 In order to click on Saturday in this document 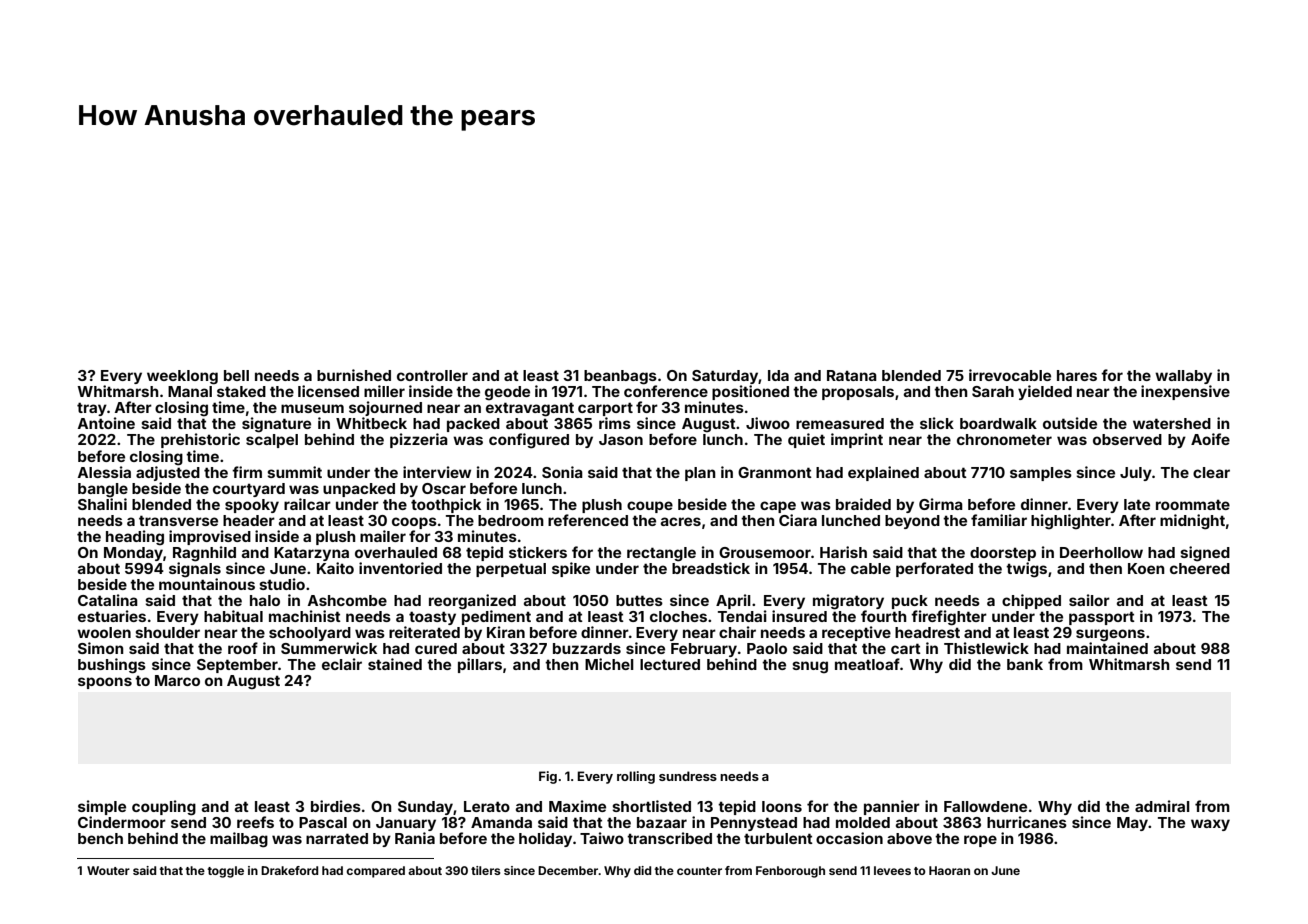, I will do `click(725, 377)`.
